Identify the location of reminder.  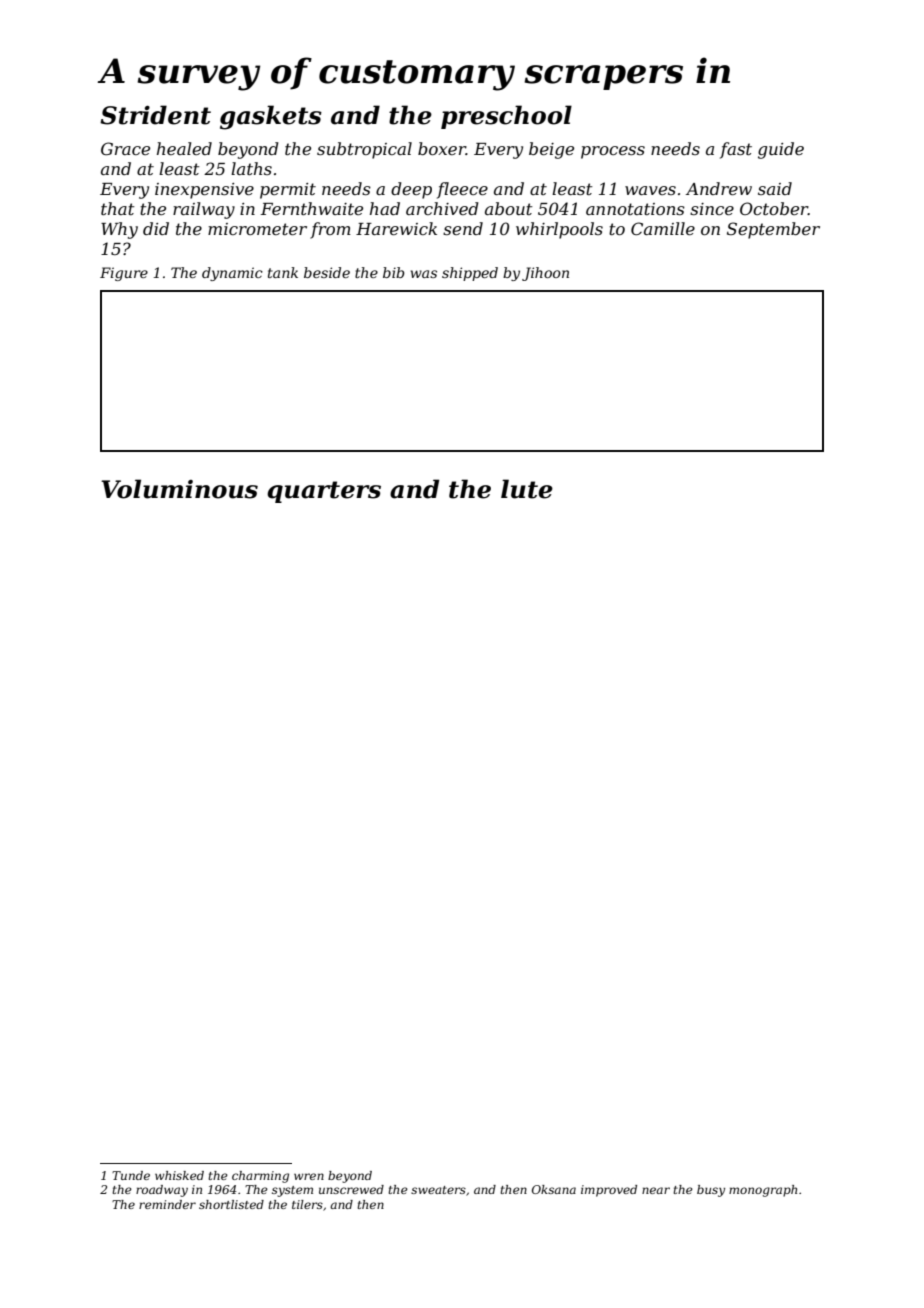
(167, 1204).
